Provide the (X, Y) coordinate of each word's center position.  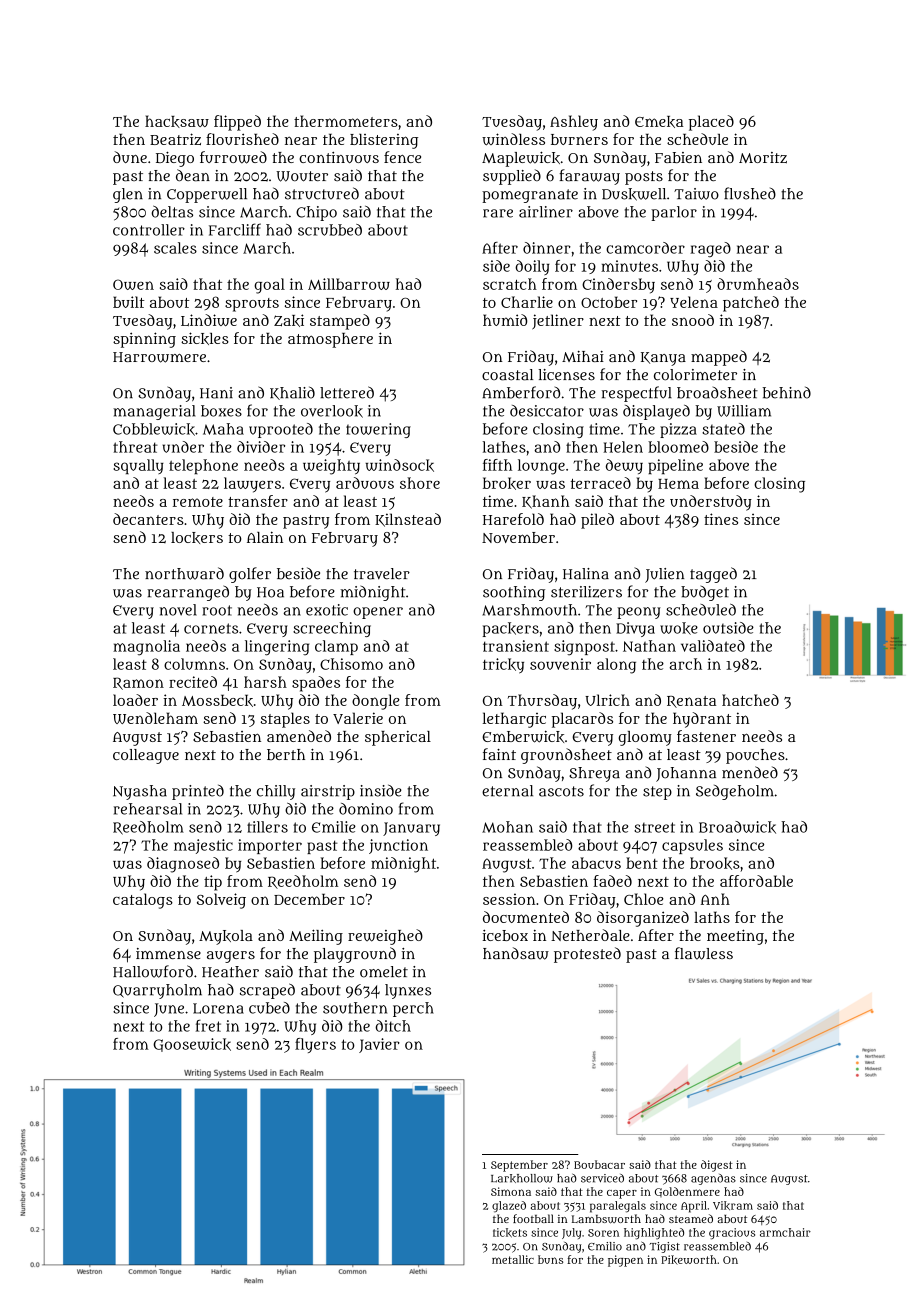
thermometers (346, 121)
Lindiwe (209, 320)
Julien (664, 575)
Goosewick (192, 1045)
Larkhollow (522, 1178)
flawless (704, 953)
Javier (379, 1045)
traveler (382, 574)
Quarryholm (157, 991)
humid (505, 320)
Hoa (270, 592)
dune (130, 157)
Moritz (763, 157)
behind (787, 392)
